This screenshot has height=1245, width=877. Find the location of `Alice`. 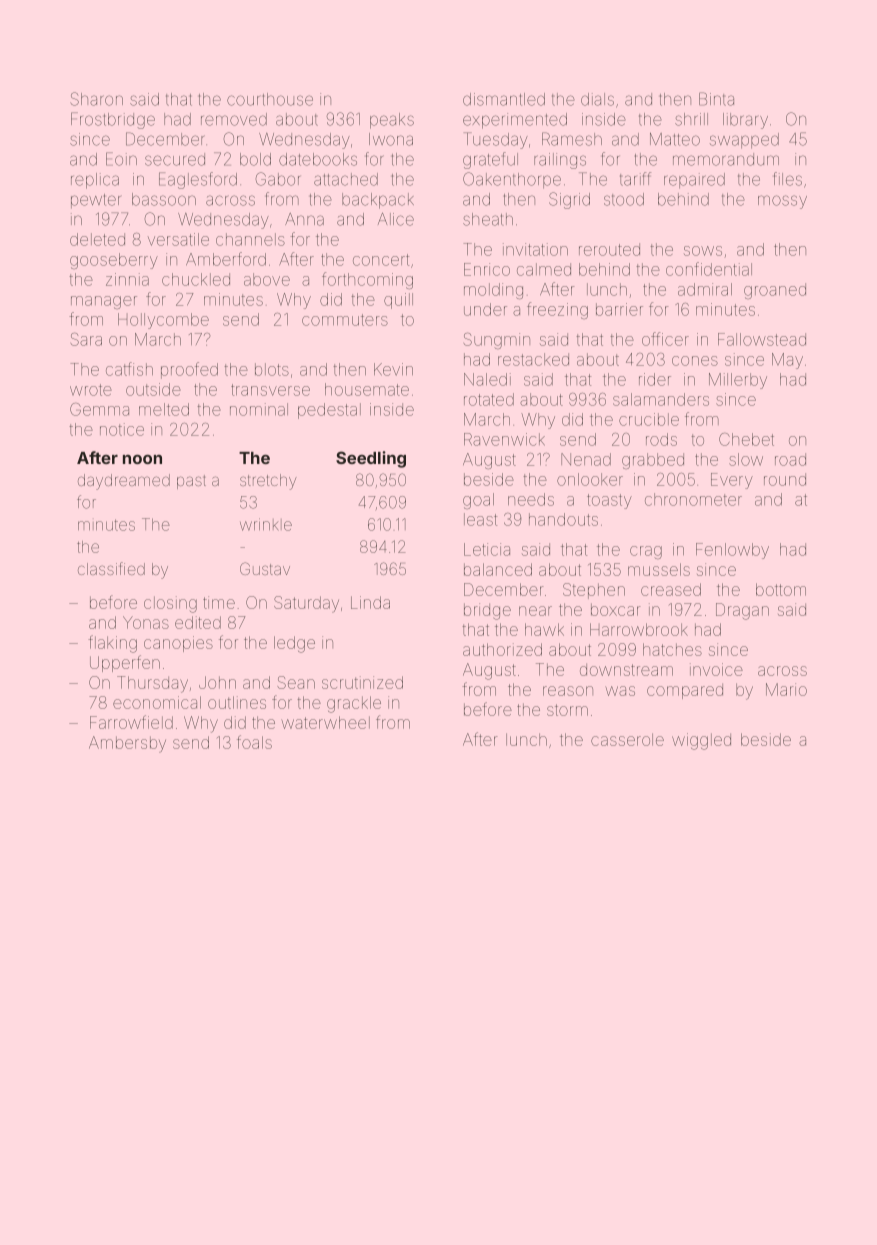

Alice is located at coordinates (396, 219).
